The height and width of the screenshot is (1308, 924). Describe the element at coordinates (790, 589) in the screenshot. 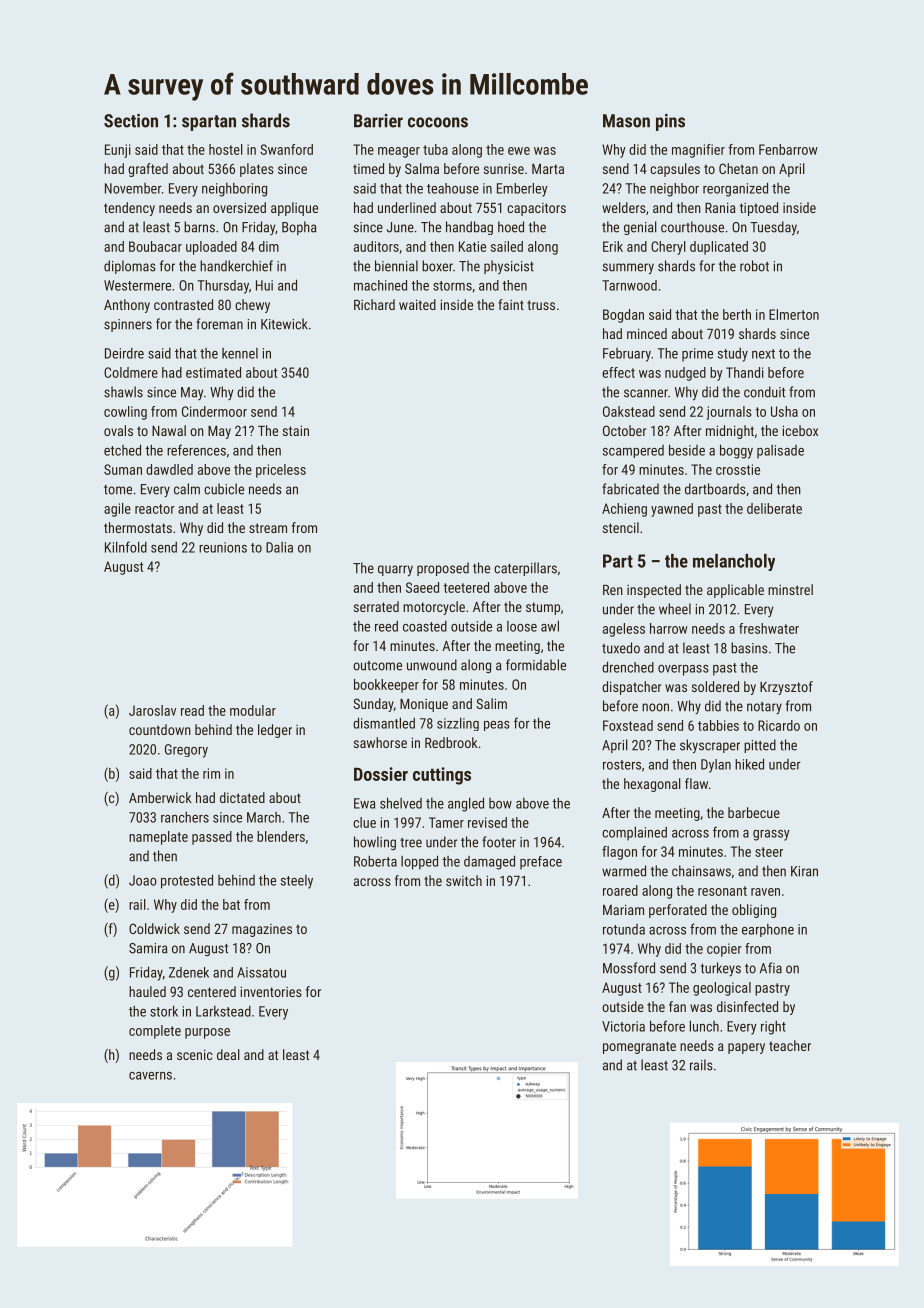

I see `minstrel` at that location.
